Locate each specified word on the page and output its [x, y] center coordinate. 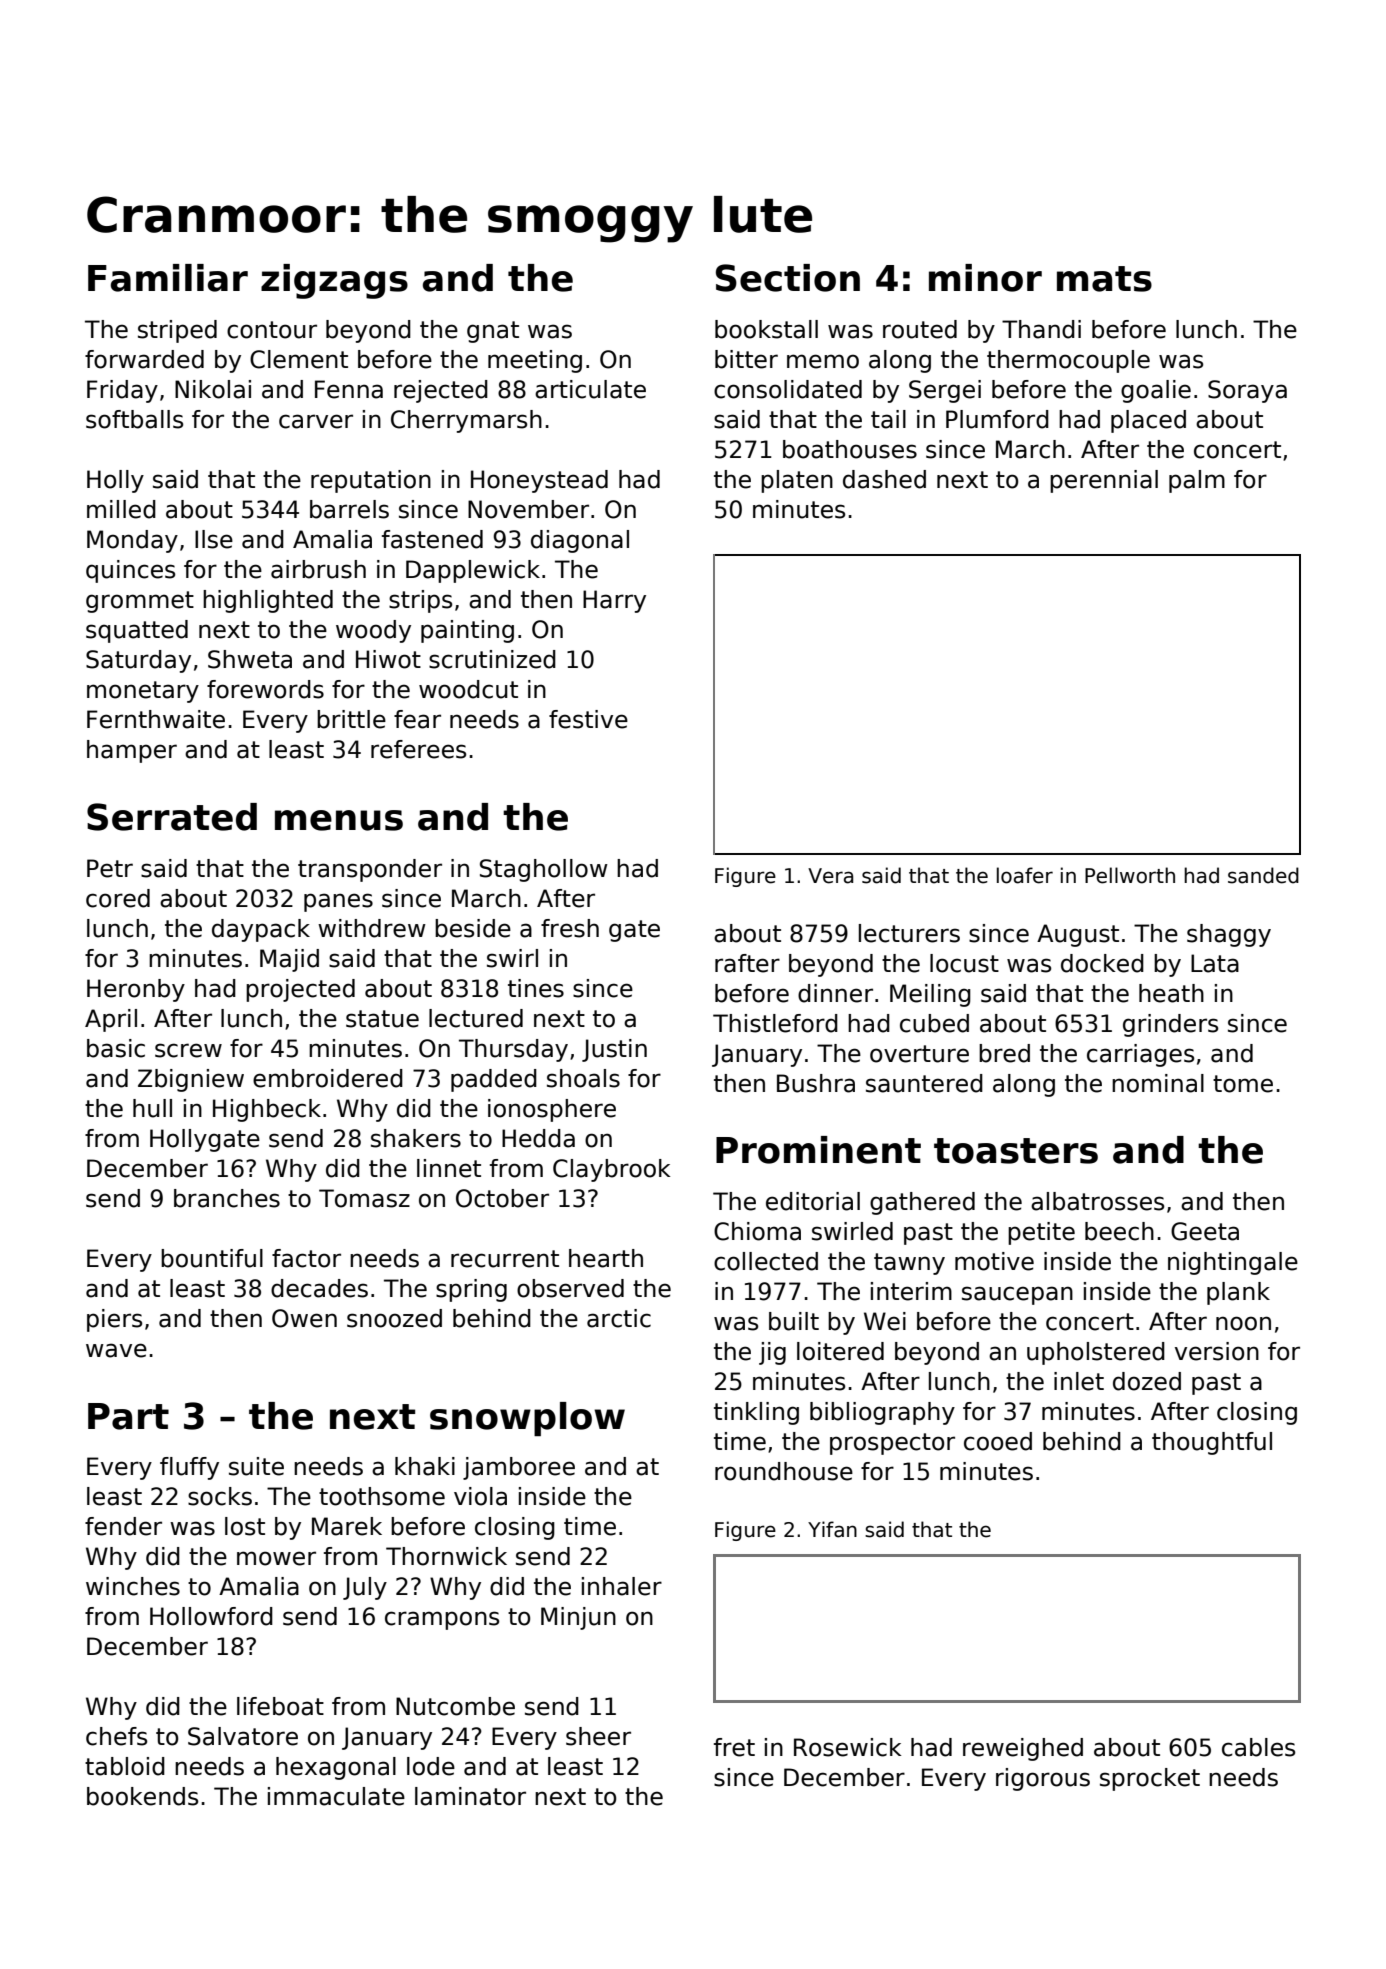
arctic [619, 1318]
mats [1104, 279]
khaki [425, 1466]
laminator [470, 1796]
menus [339, 820]
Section [788, 278]
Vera [830, 876]
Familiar [168, 278]
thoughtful [1212, 1443]
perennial [1104, 481]
